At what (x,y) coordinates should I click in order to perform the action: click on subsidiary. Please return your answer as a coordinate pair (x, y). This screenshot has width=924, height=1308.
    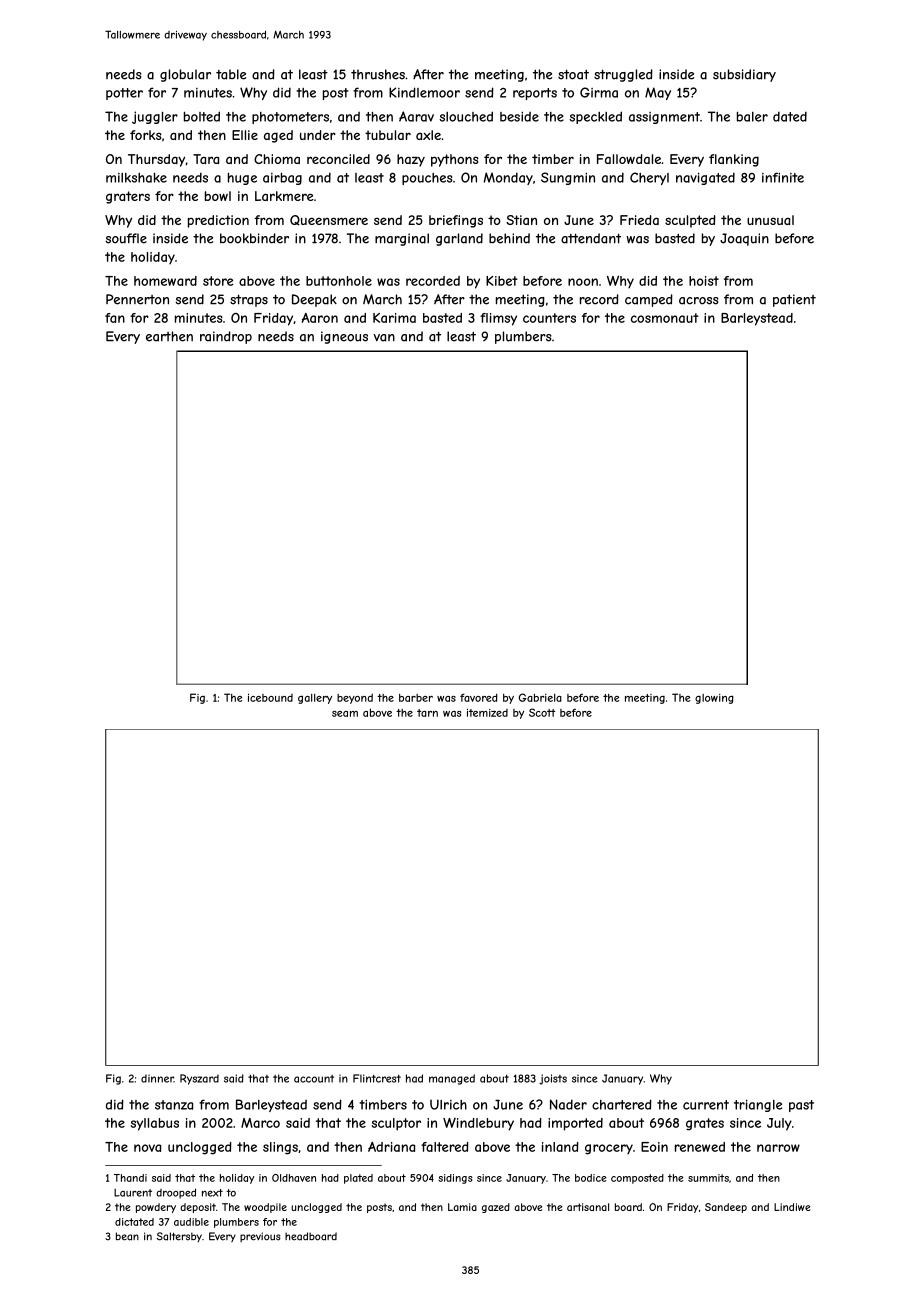
    Looking at the image, I should click on (744, 75).
